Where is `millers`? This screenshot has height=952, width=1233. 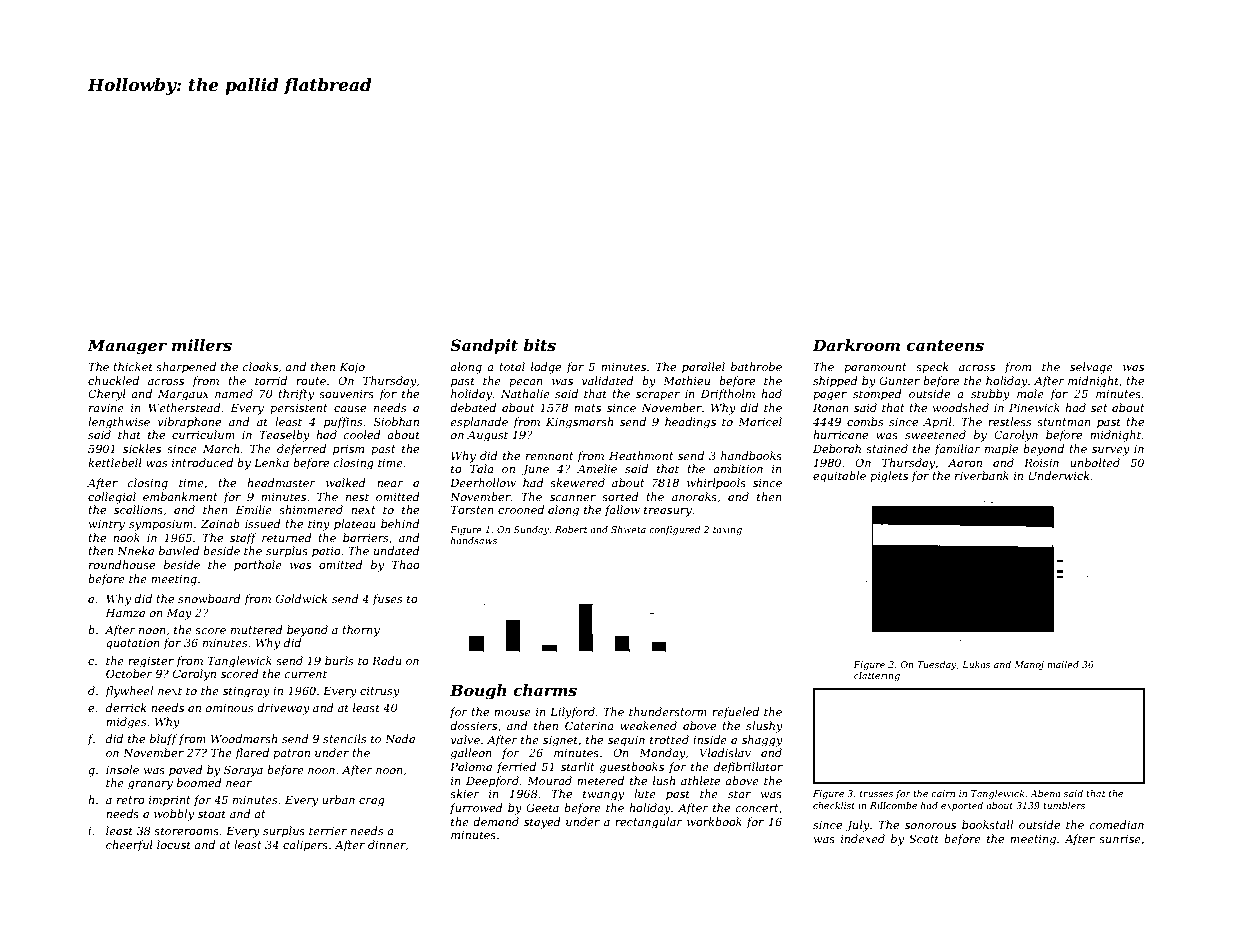
millers is located at coordinates (202, 345).
